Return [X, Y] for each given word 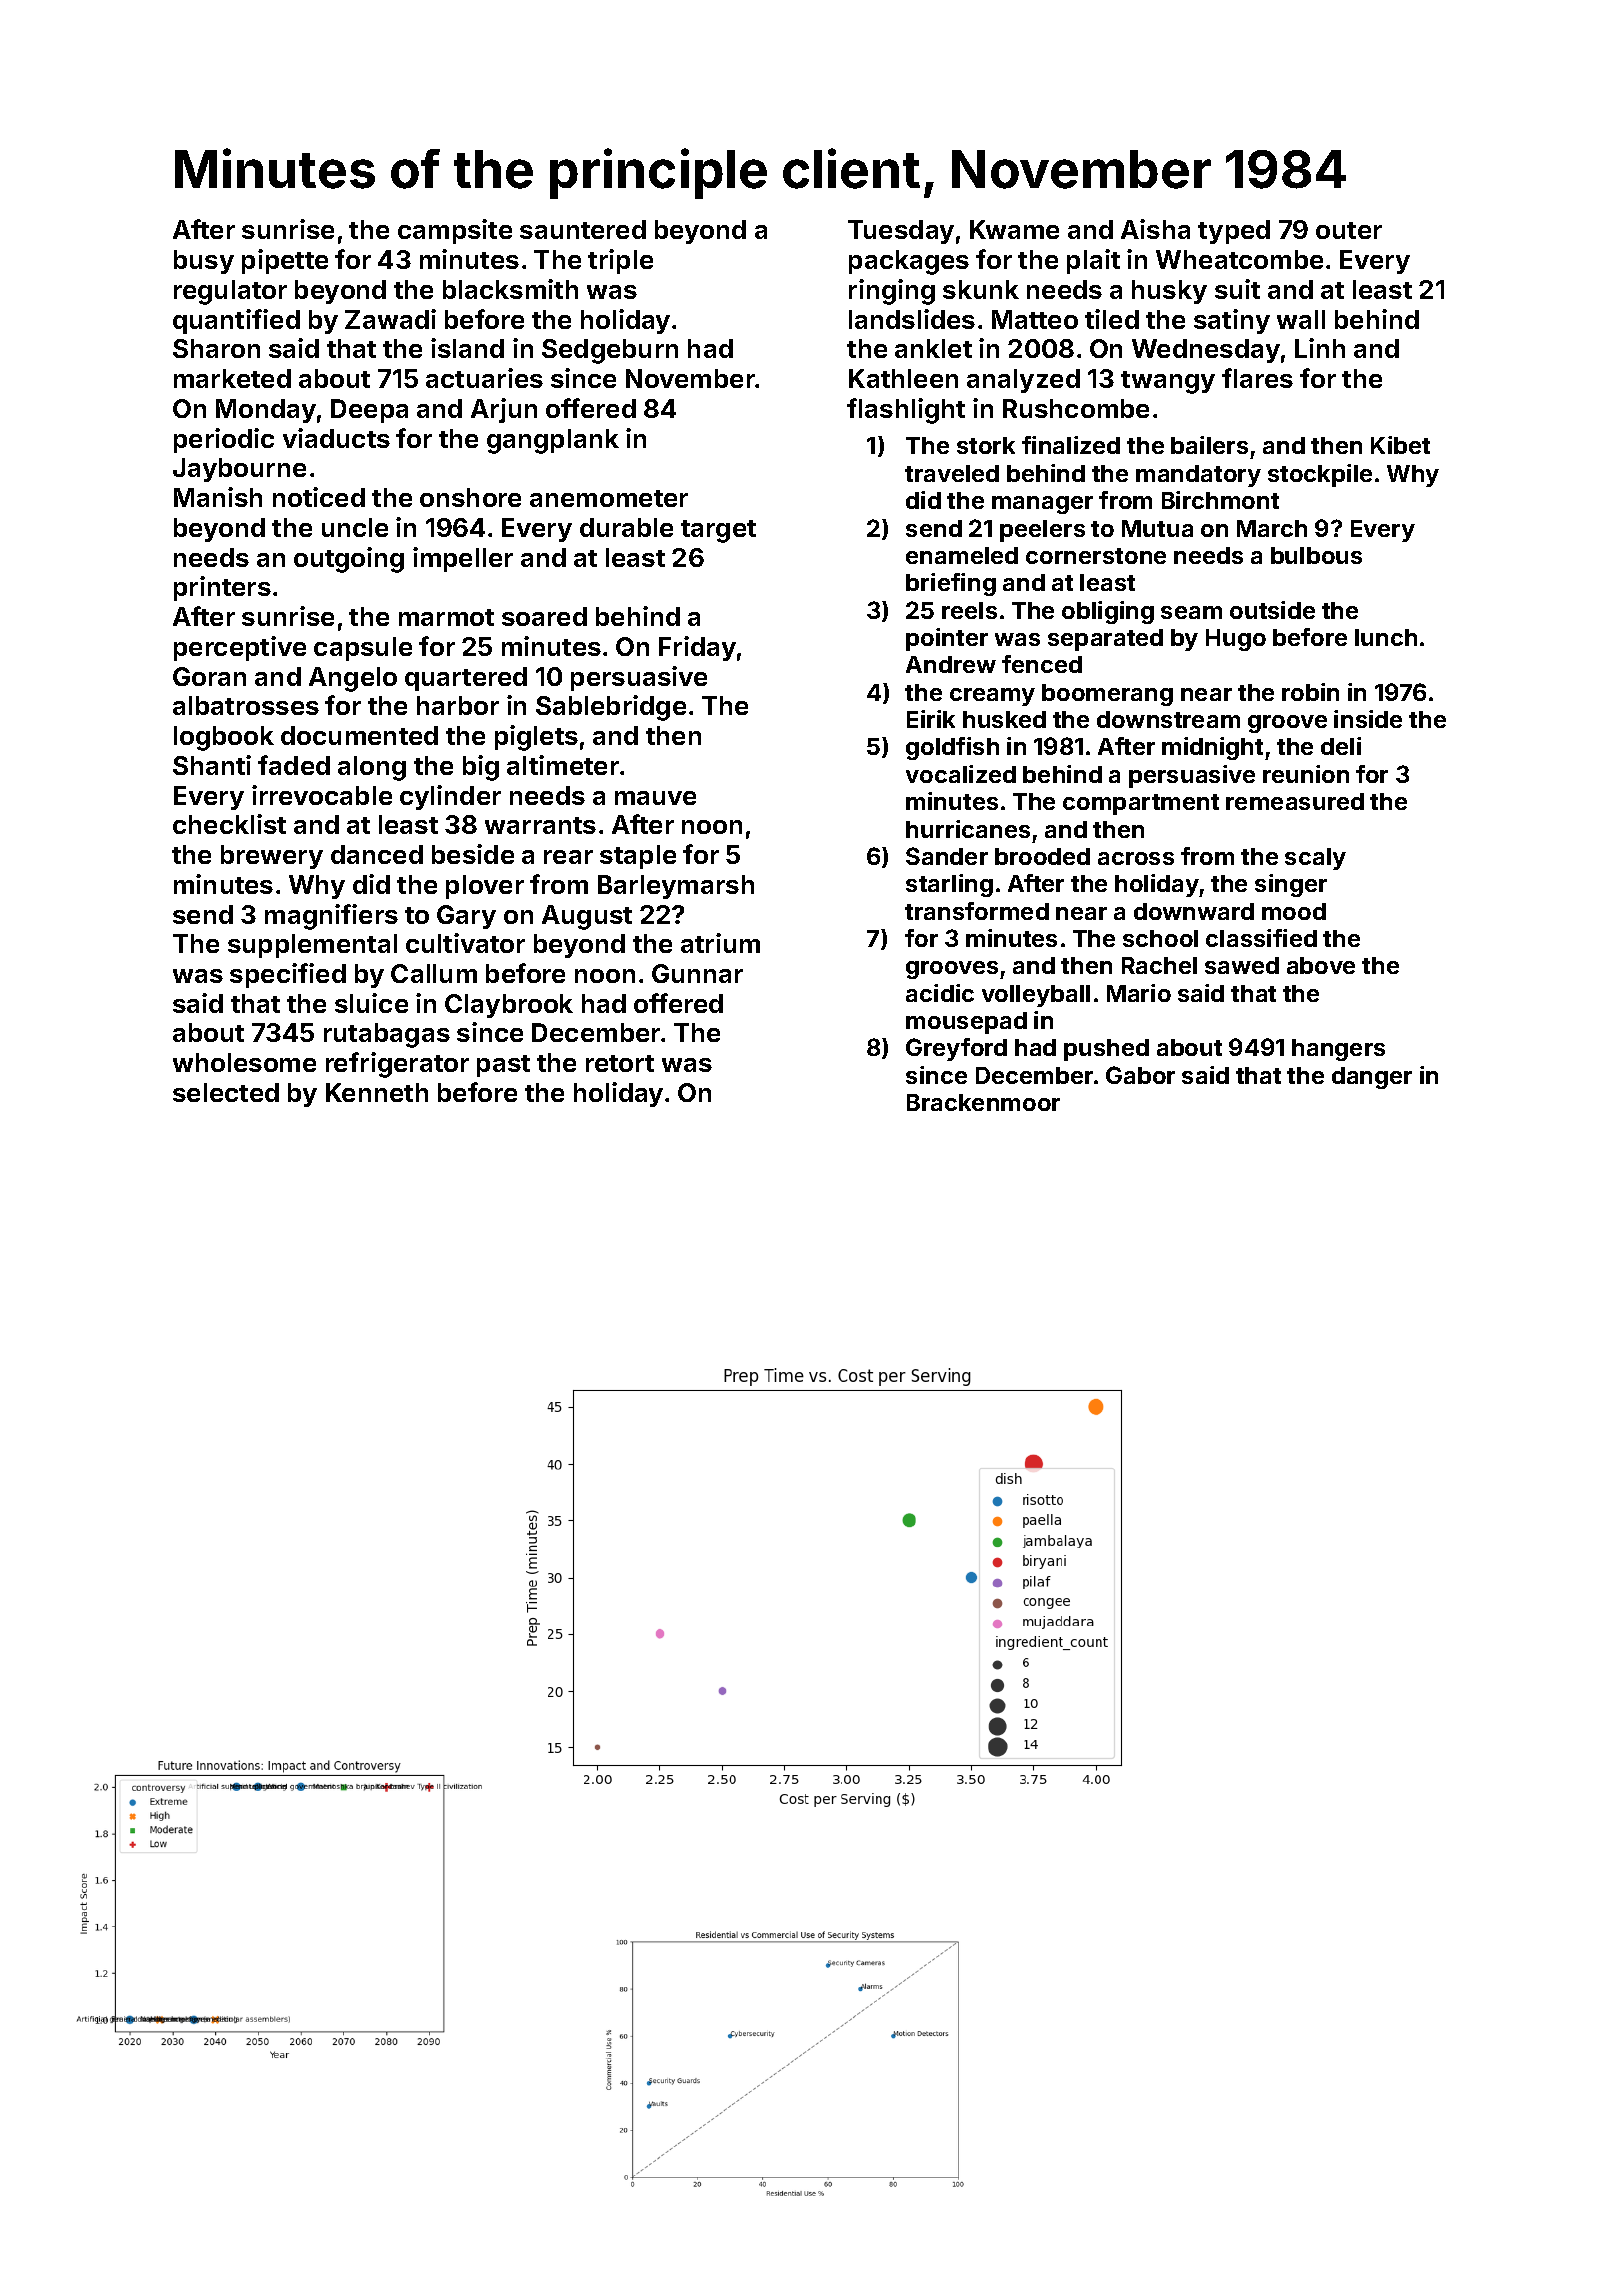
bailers [1209, 445]
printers [222, 588]
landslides [912, 319]
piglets [536, 738]
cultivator [465, 943]
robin [1310, 692]
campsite [455, 231]
